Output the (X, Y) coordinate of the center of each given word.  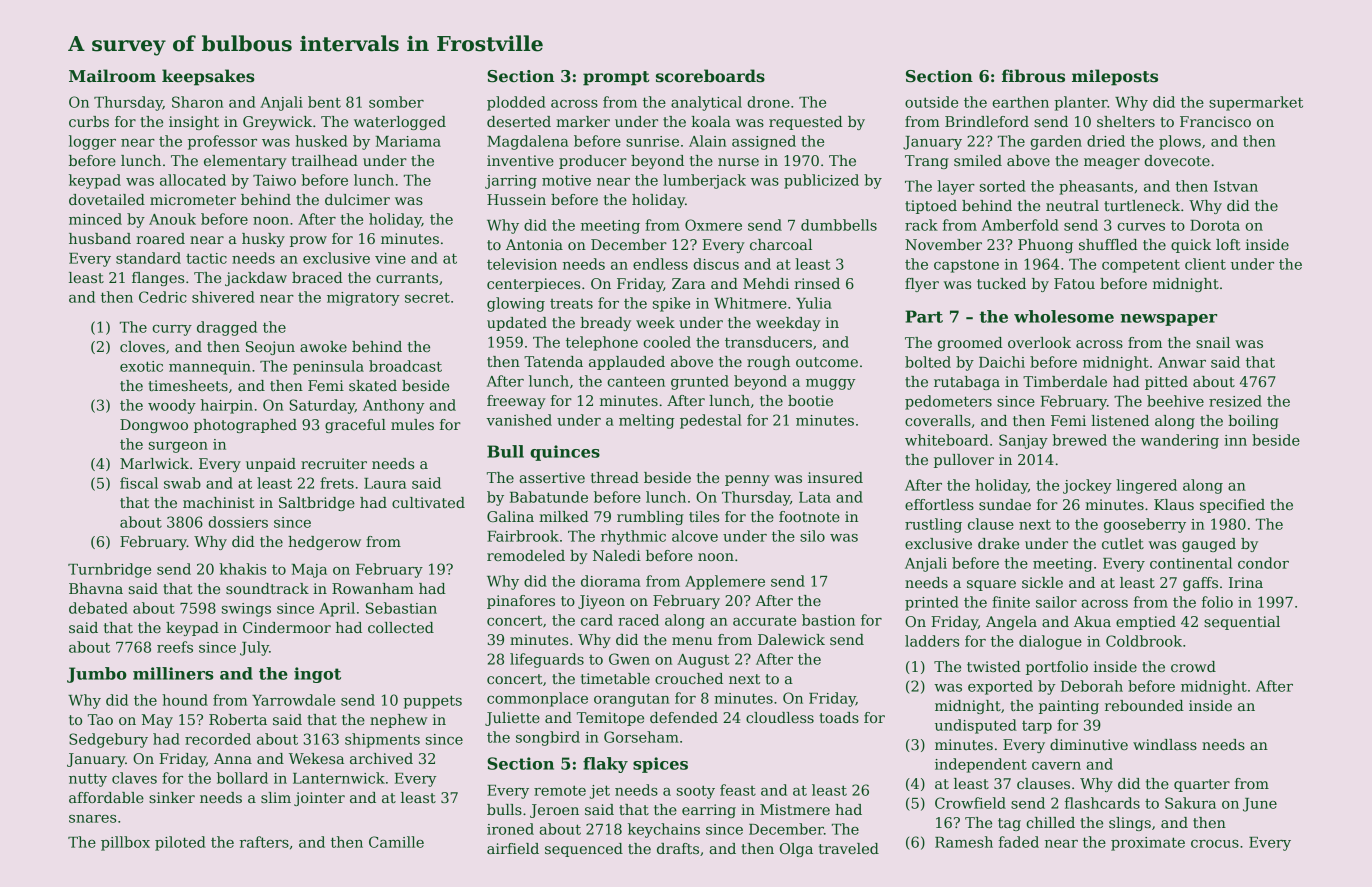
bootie (810, 400)
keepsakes (208, 77)
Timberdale (1065, 381)
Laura (385, 483)
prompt (616, 78)
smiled (978, 160)
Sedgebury (108, 740)
